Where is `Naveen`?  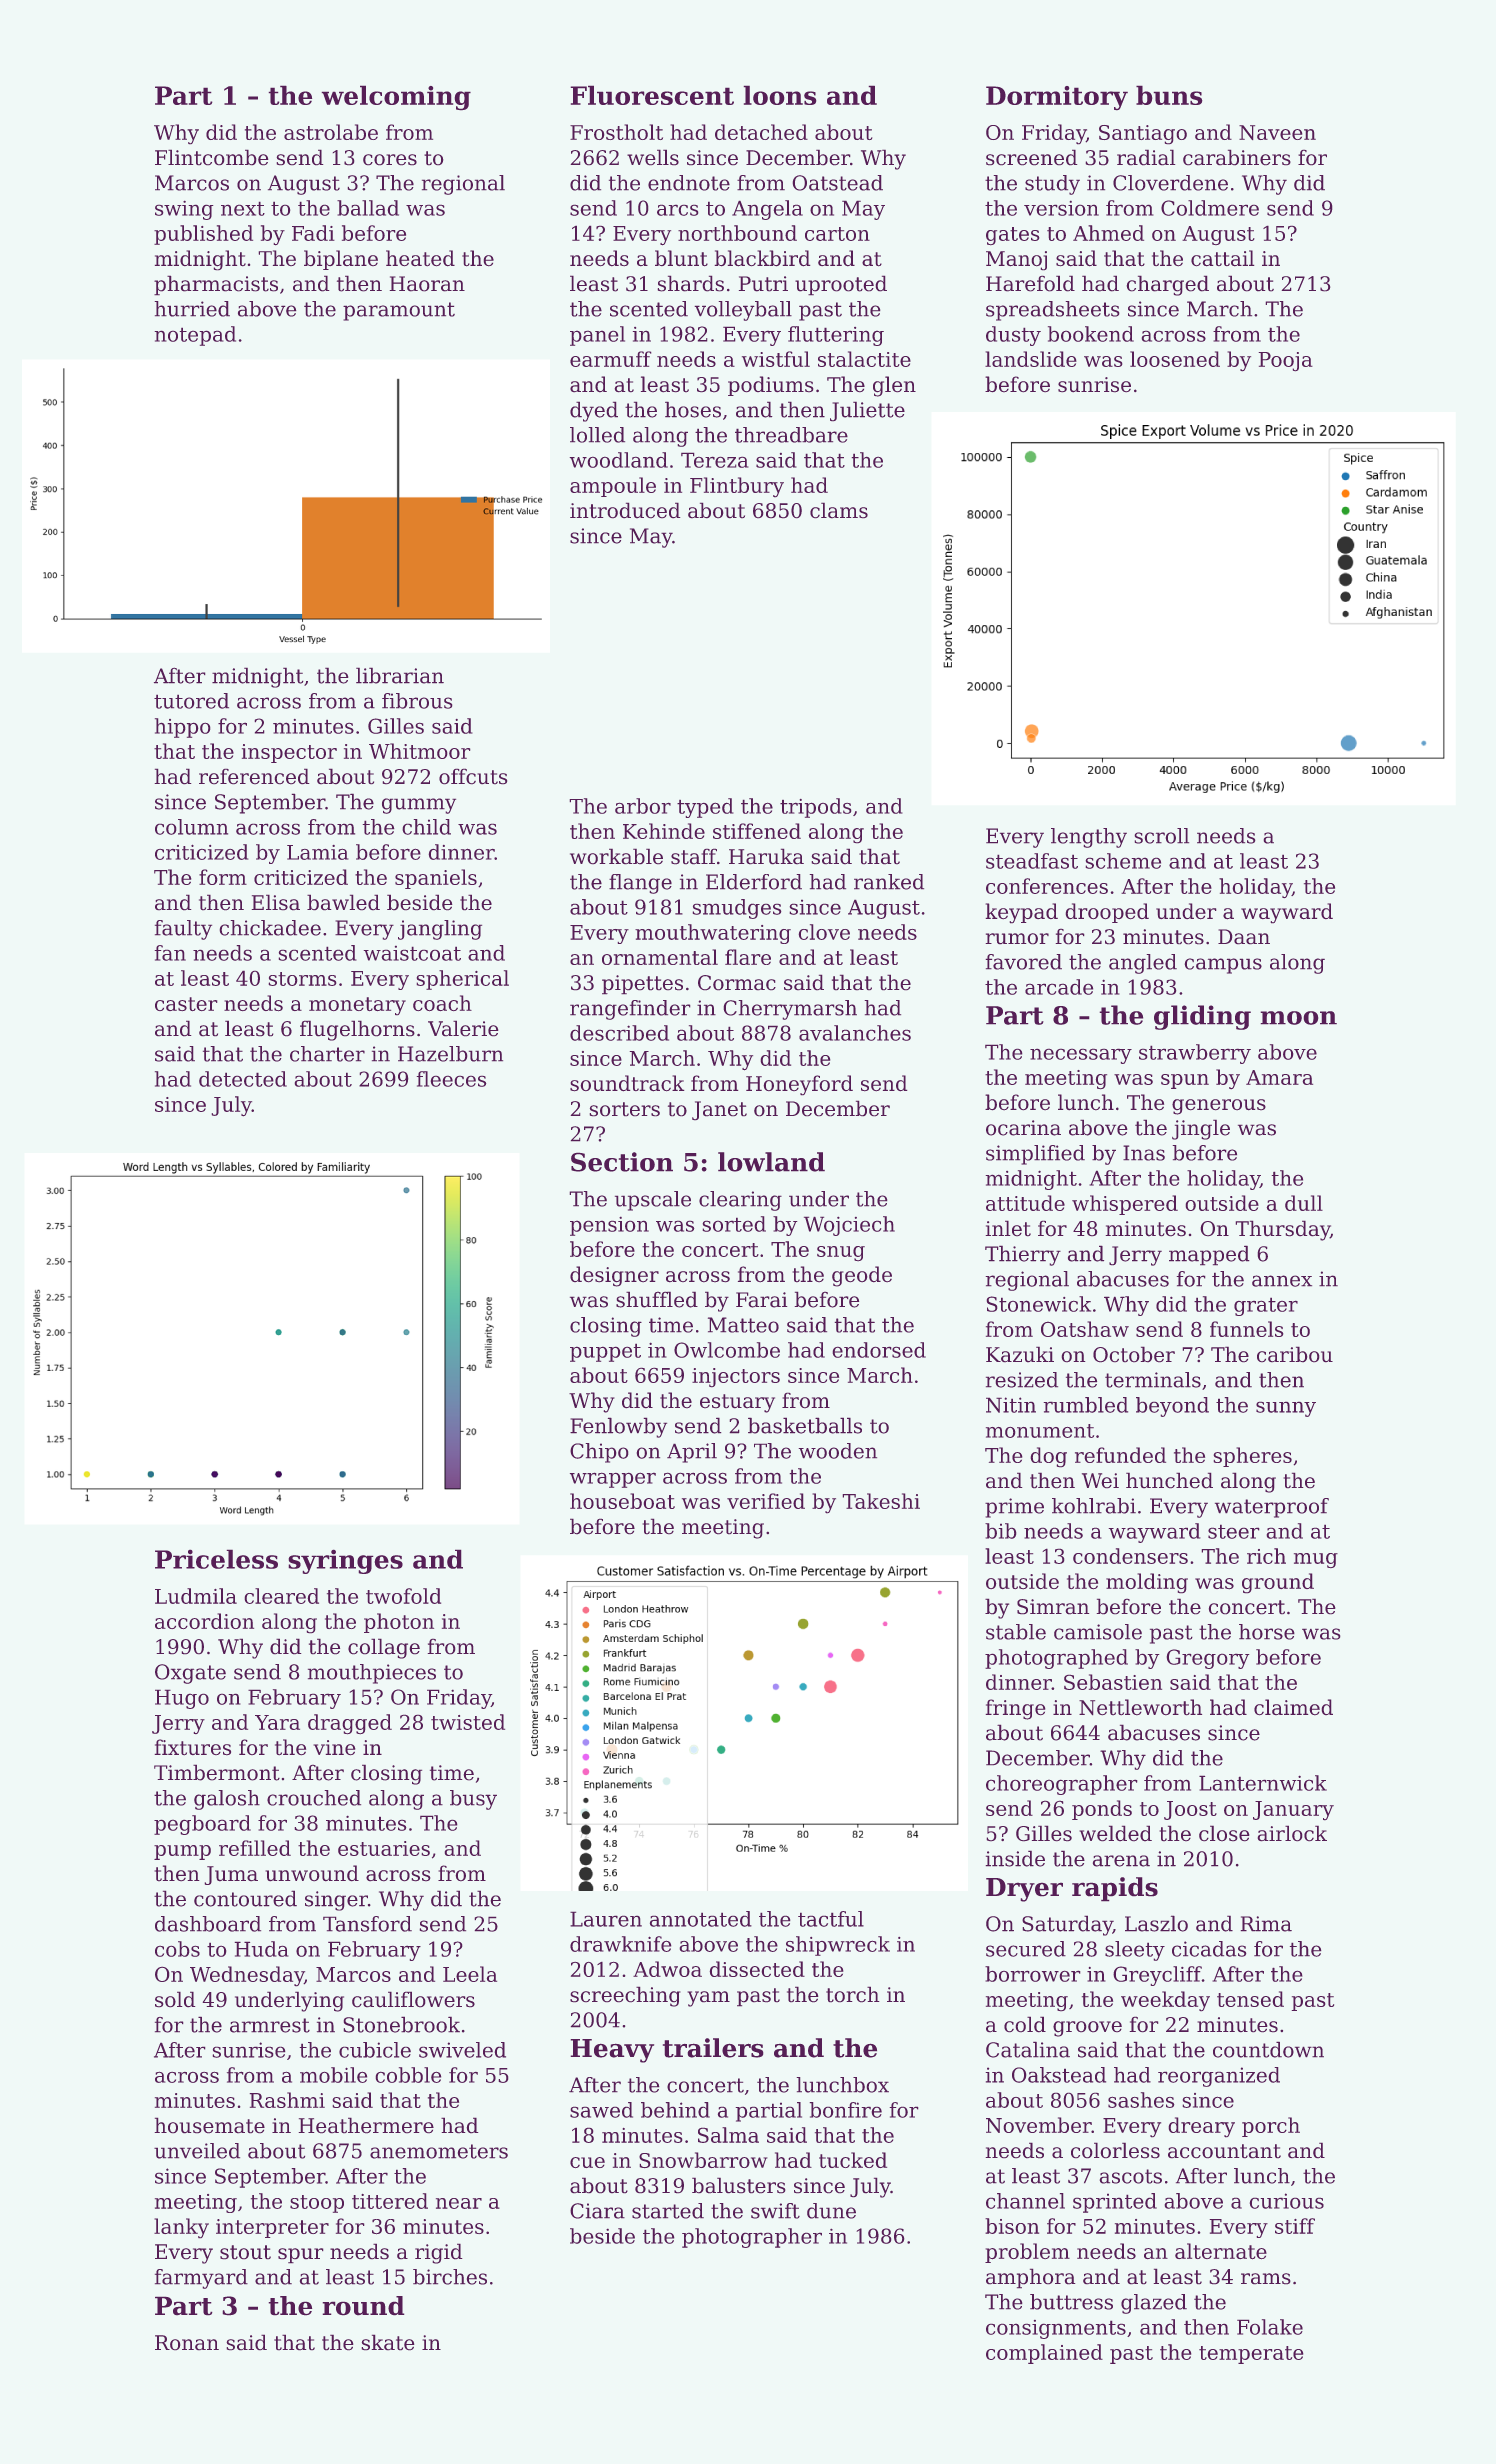 Naveen is located at coordinates (1277, 132).
